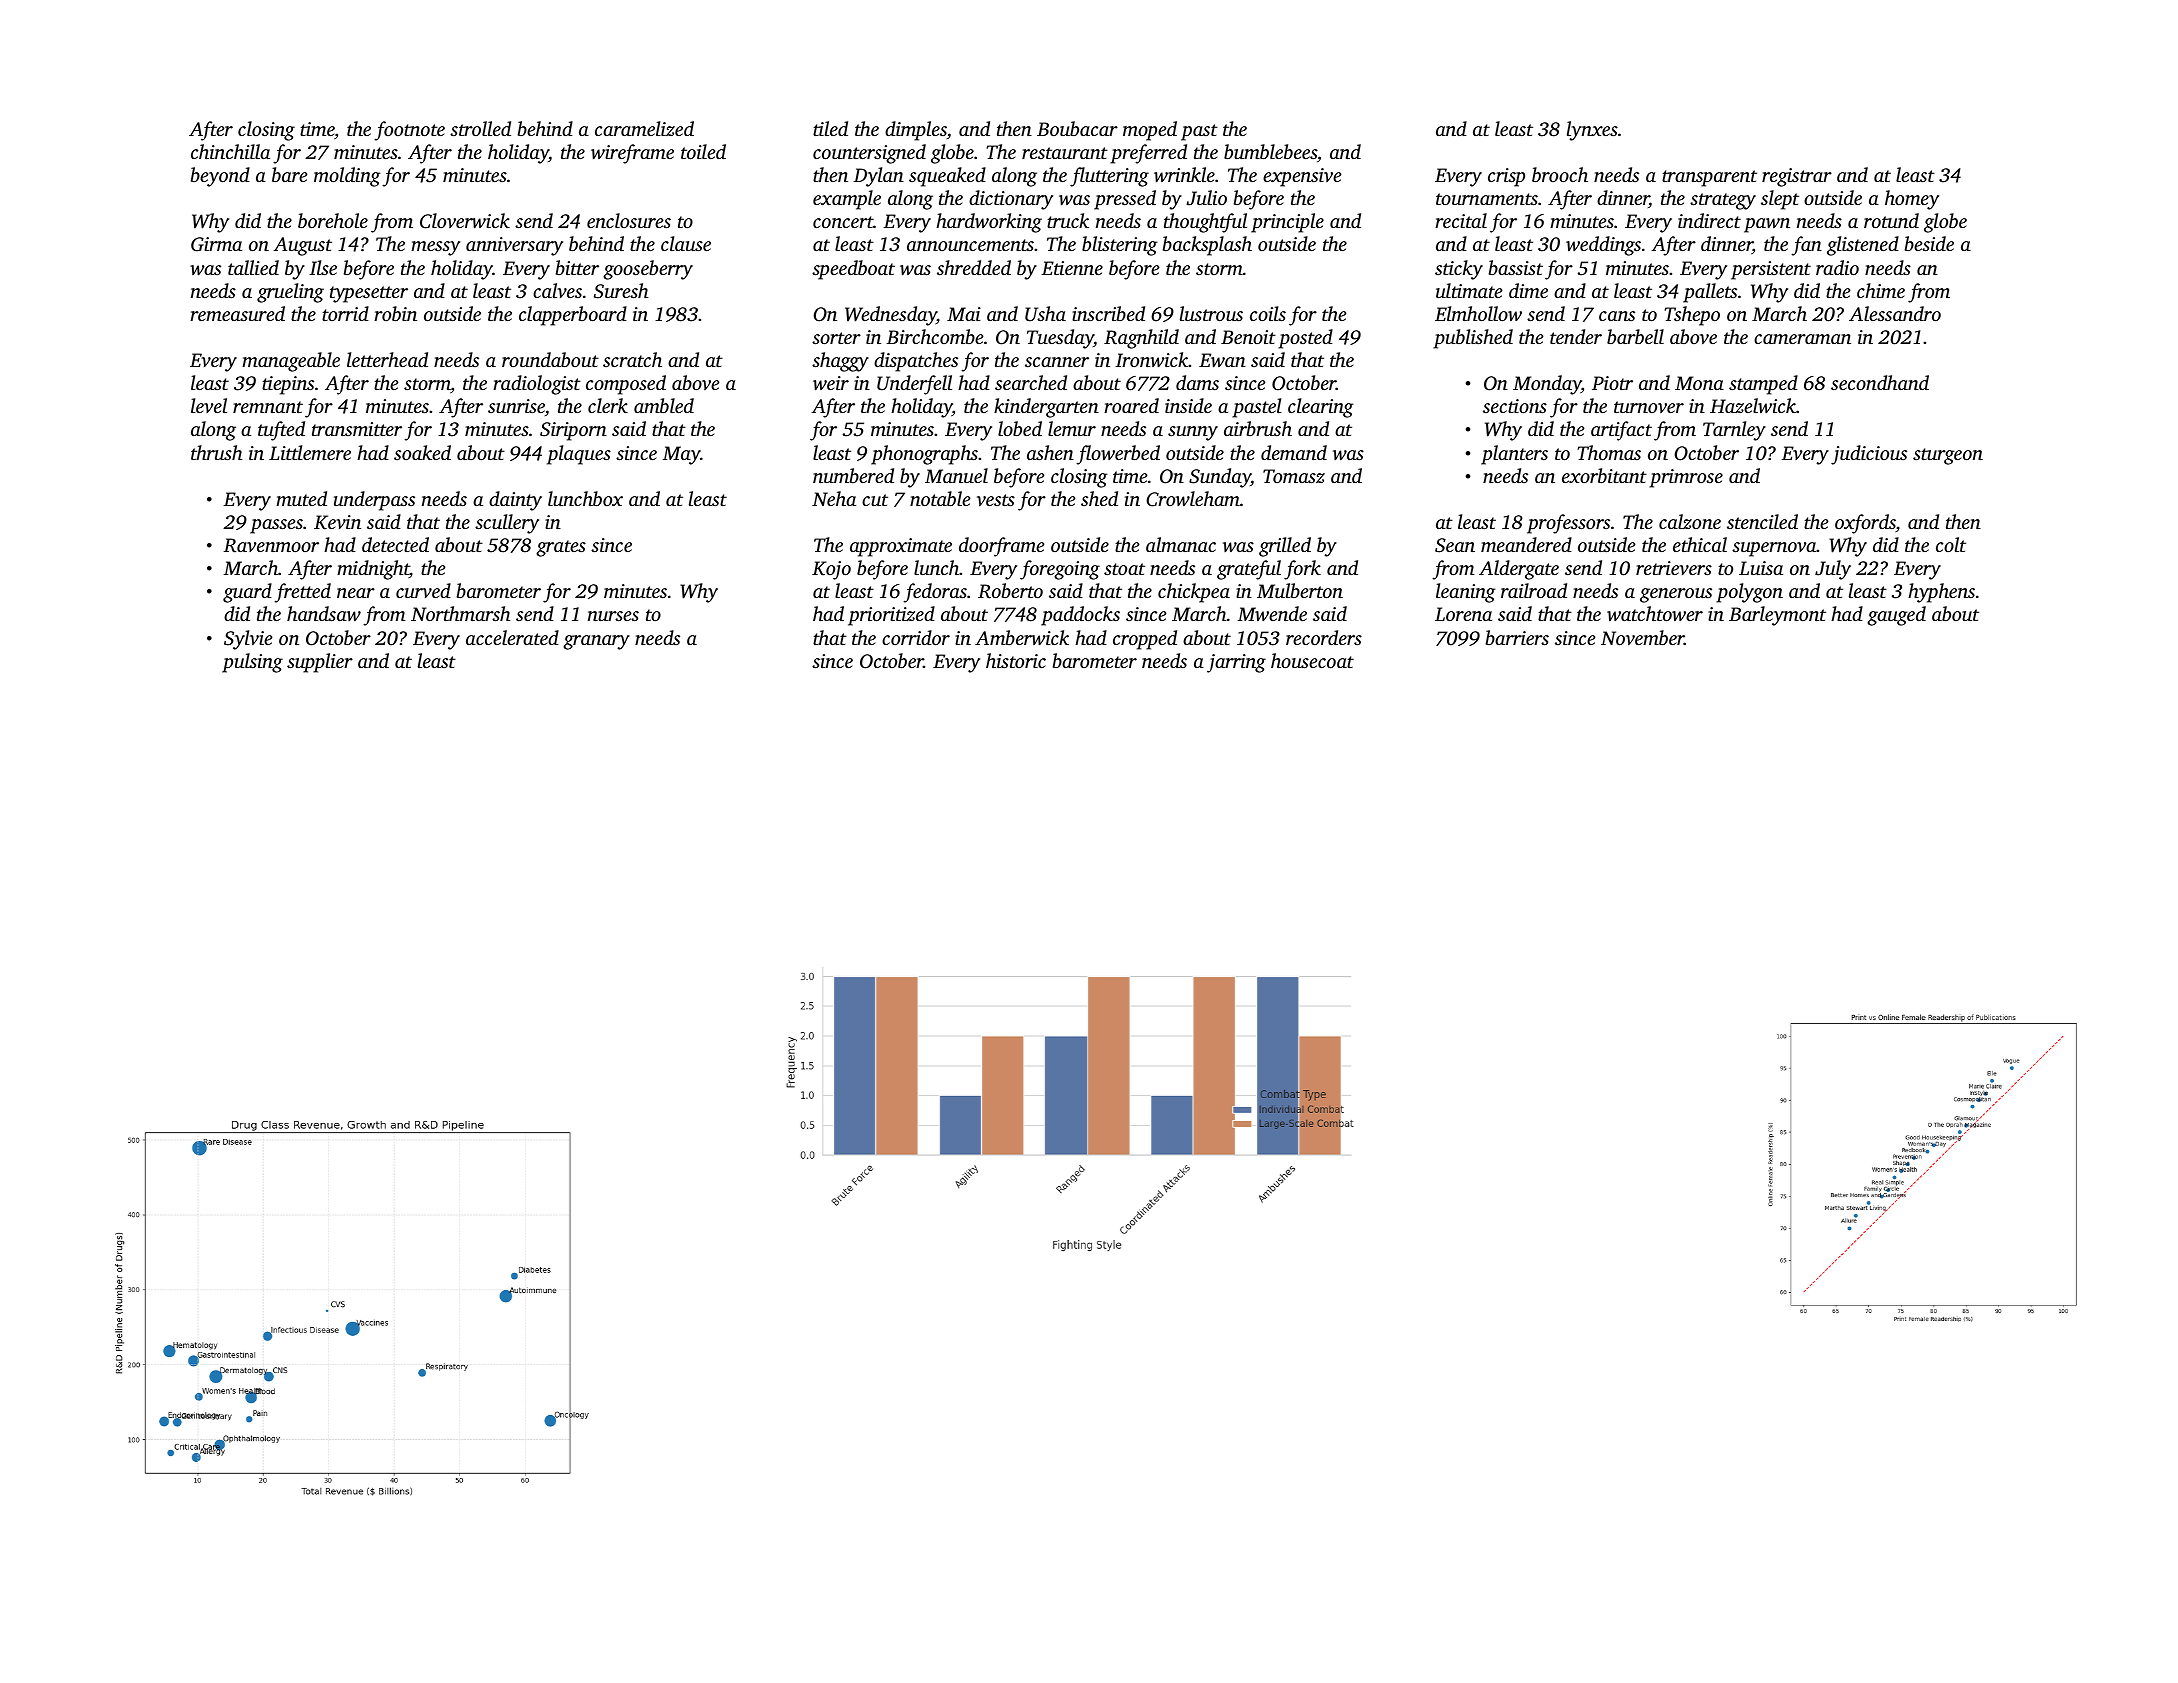 The height and width of the screenshot is (1683, 2178). Describe the element at coordinates (1690, 521) in the screenshot. I see `calzone` at that location.
